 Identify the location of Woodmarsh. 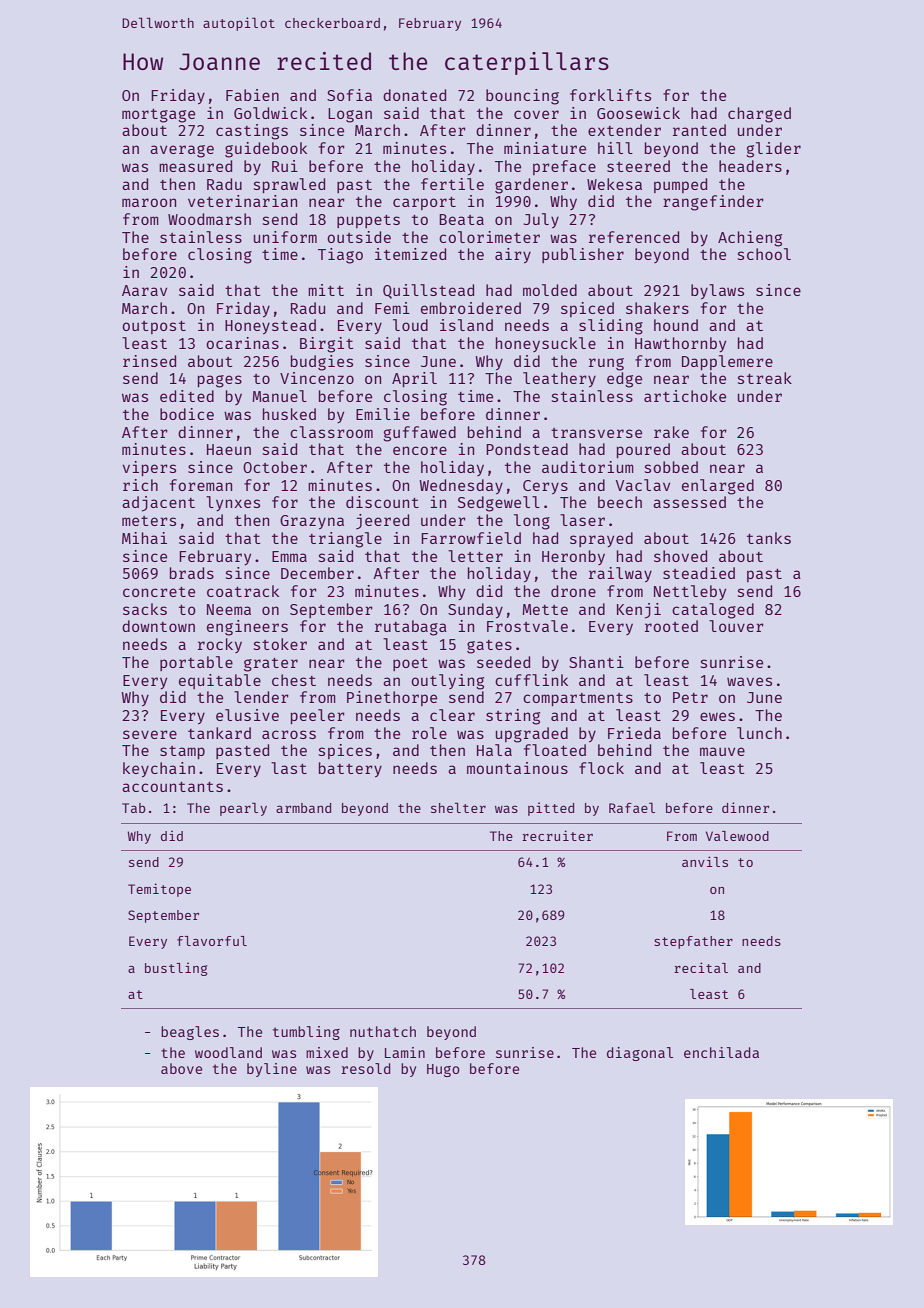
(209, 219).
